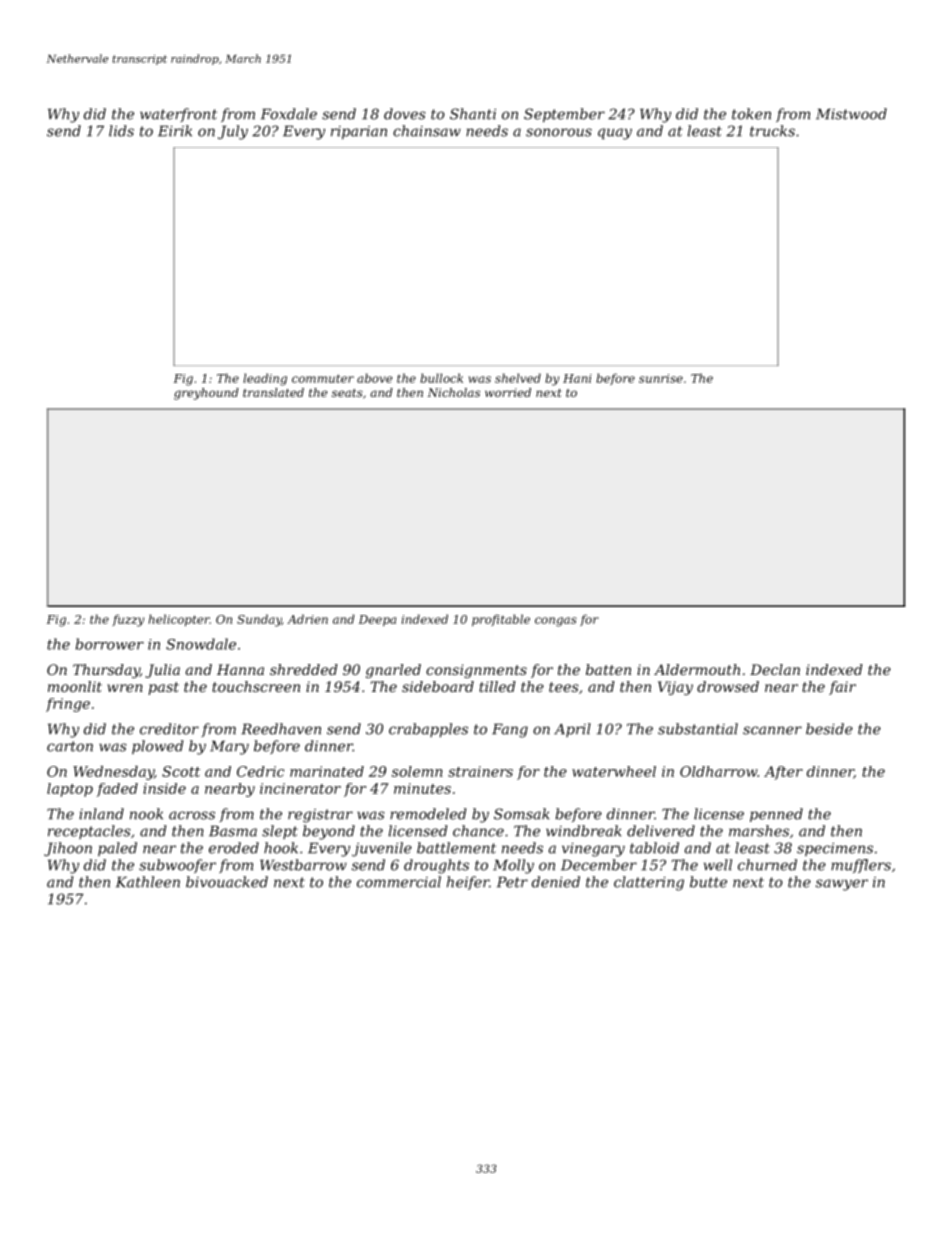 Image resolution: width=952 pixels, height=1233 pixels. Describe the element at coordinates (374, 378) in the image. I see `above` at that location.
